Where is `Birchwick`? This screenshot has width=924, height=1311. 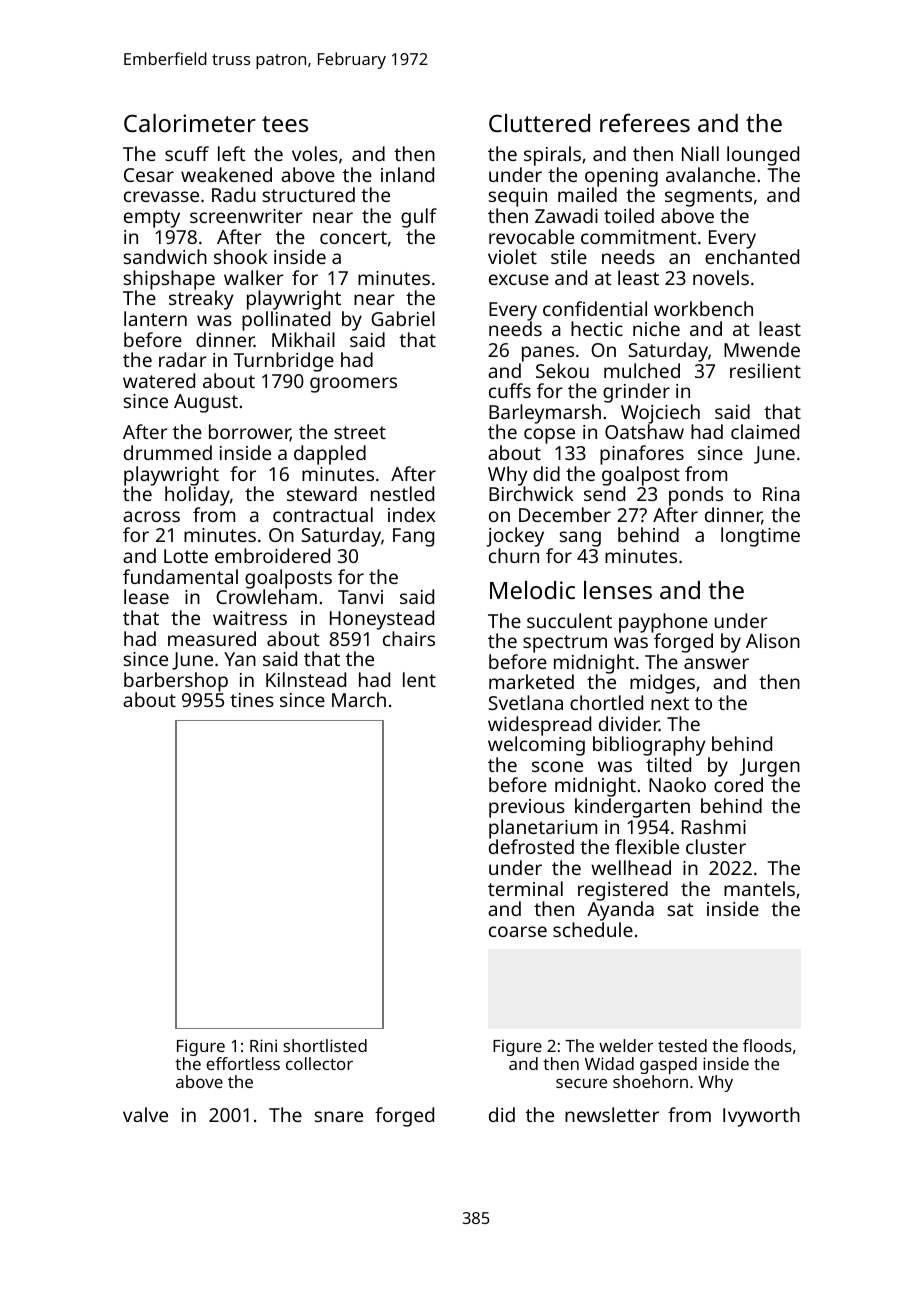 Birchwick is located at coordinates (531, 493).
